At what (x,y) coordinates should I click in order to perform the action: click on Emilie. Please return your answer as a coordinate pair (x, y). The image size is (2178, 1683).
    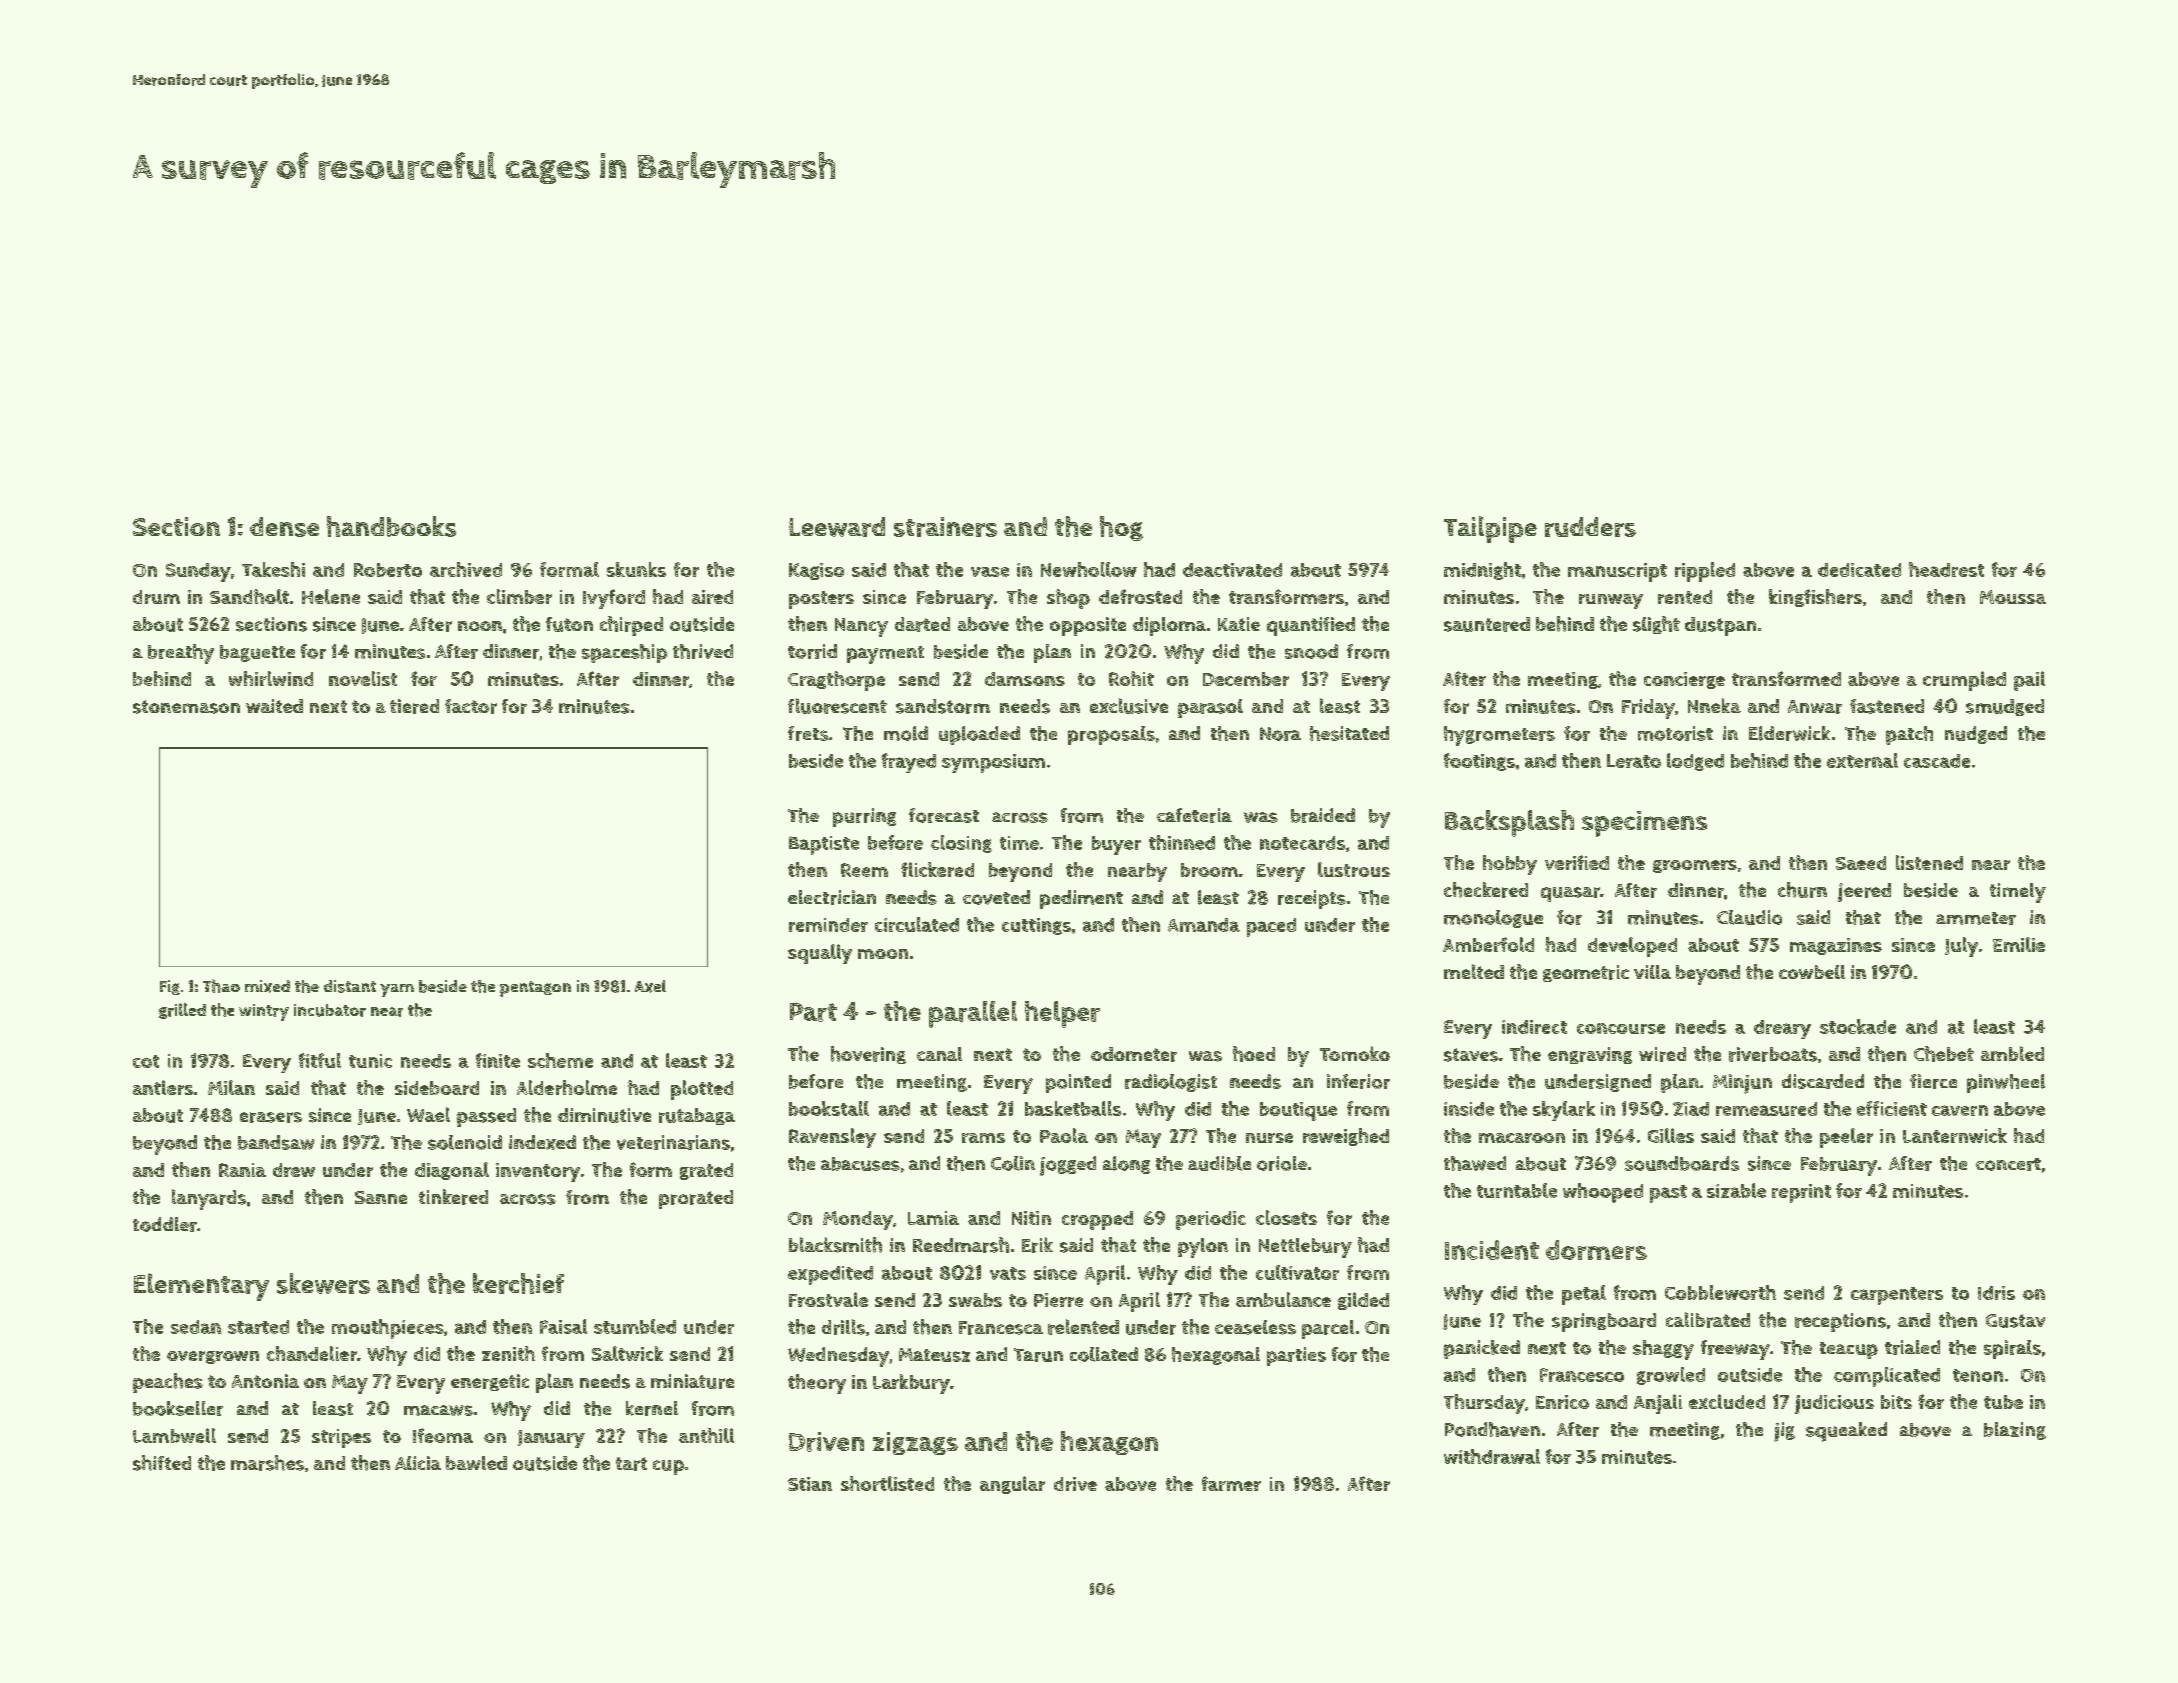
    Looking at the image, I should click on (2019, 944).
